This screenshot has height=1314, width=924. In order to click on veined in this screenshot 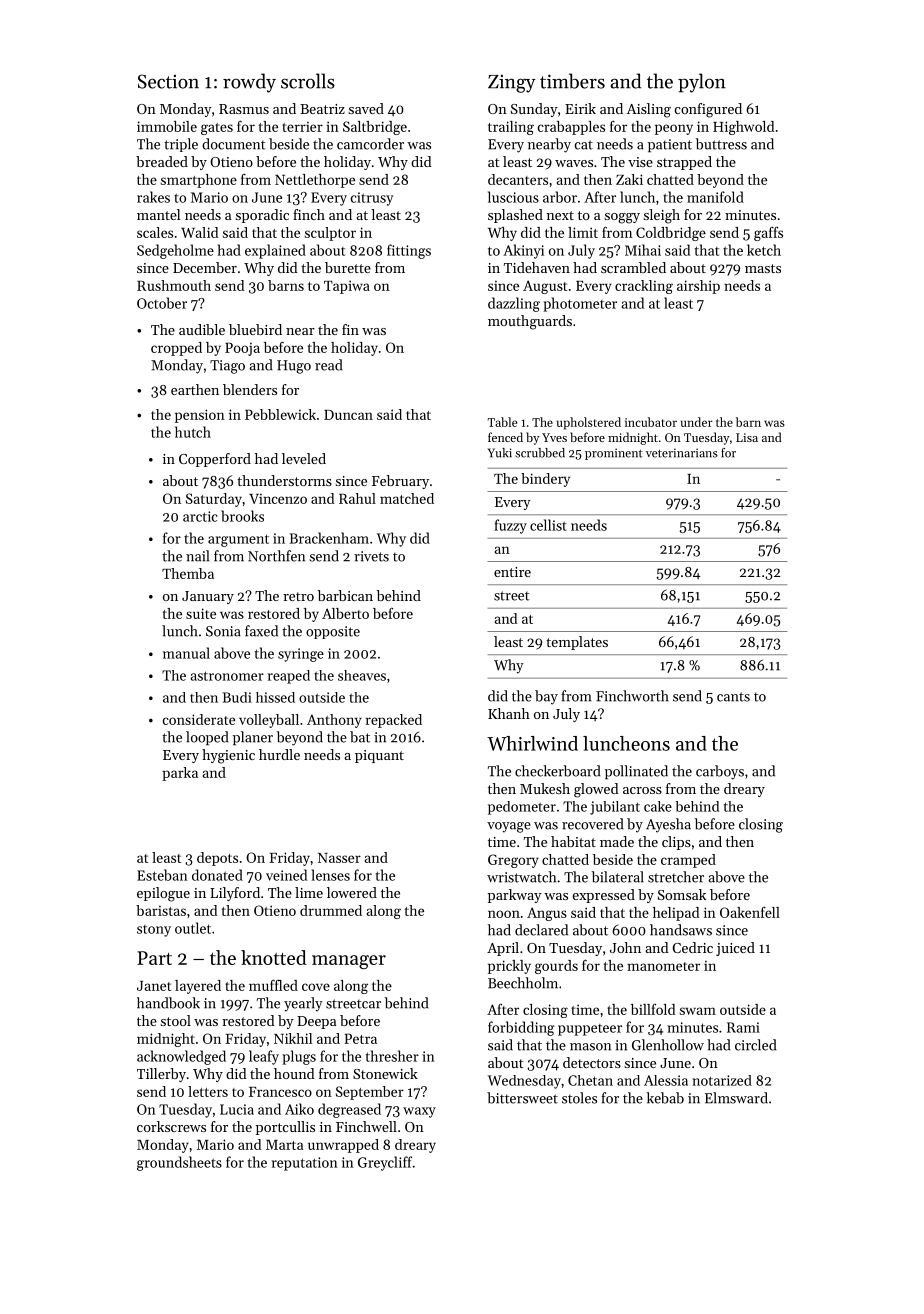, I will do `click(286, 875)`.
